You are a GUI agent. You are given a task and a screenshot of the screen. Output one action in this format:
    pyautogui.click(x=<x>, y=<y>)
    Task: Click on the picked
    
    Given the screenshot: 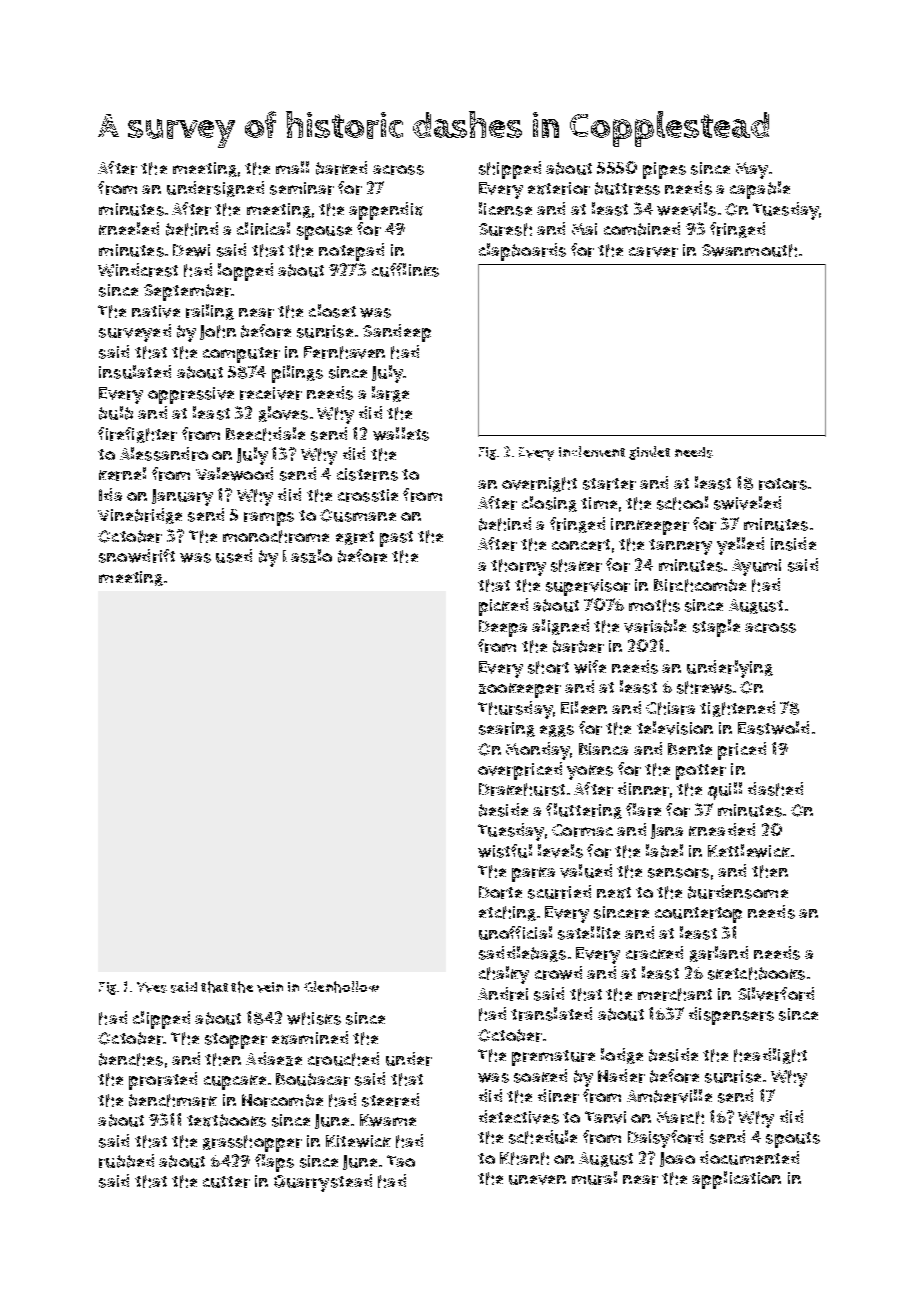 What is the action you would take?
    pyautogui.click(x=503, y=607)
